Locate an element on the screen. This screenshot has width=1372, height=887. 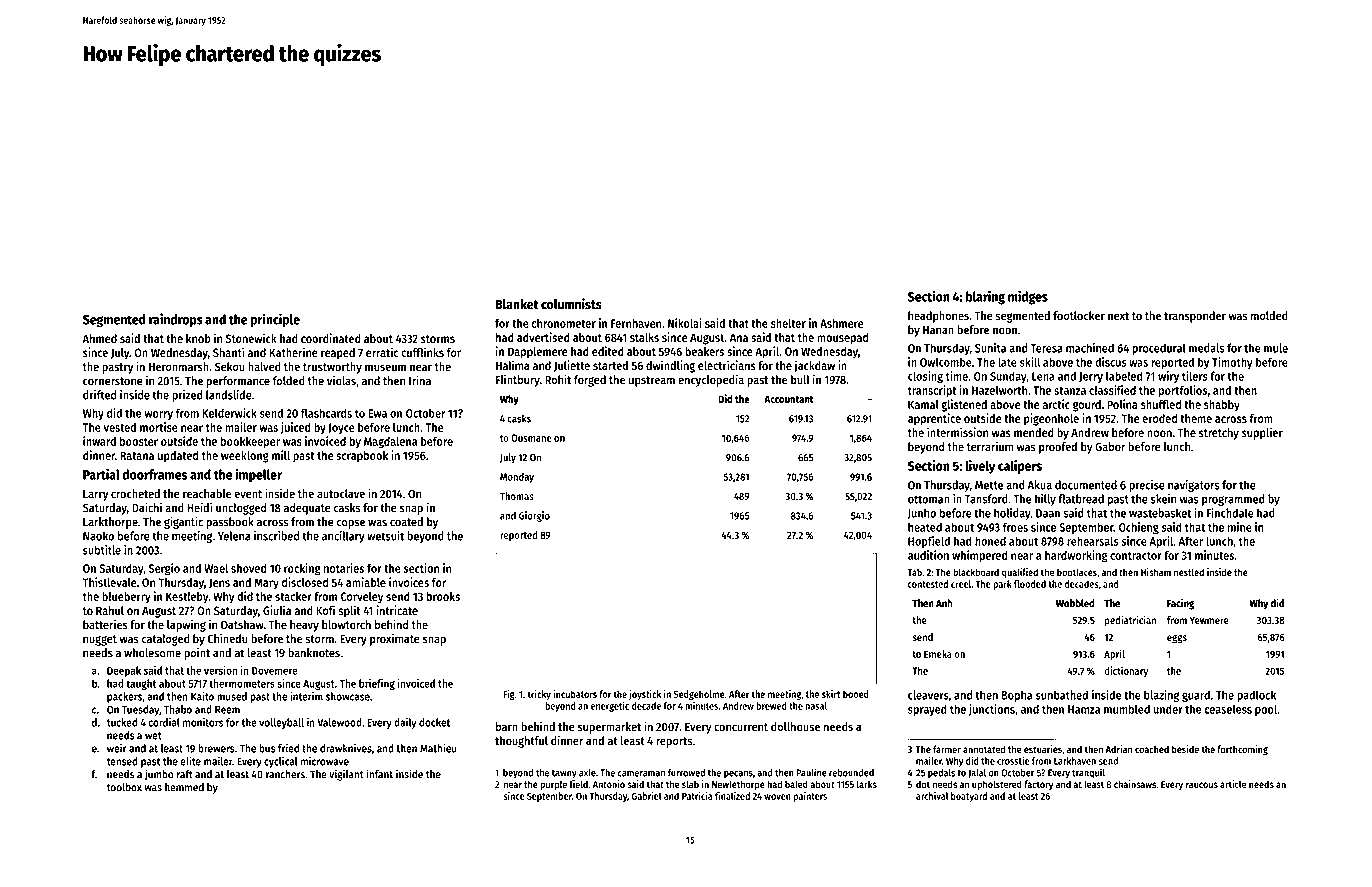
cornerstone is located at coordinates (113, 381).
